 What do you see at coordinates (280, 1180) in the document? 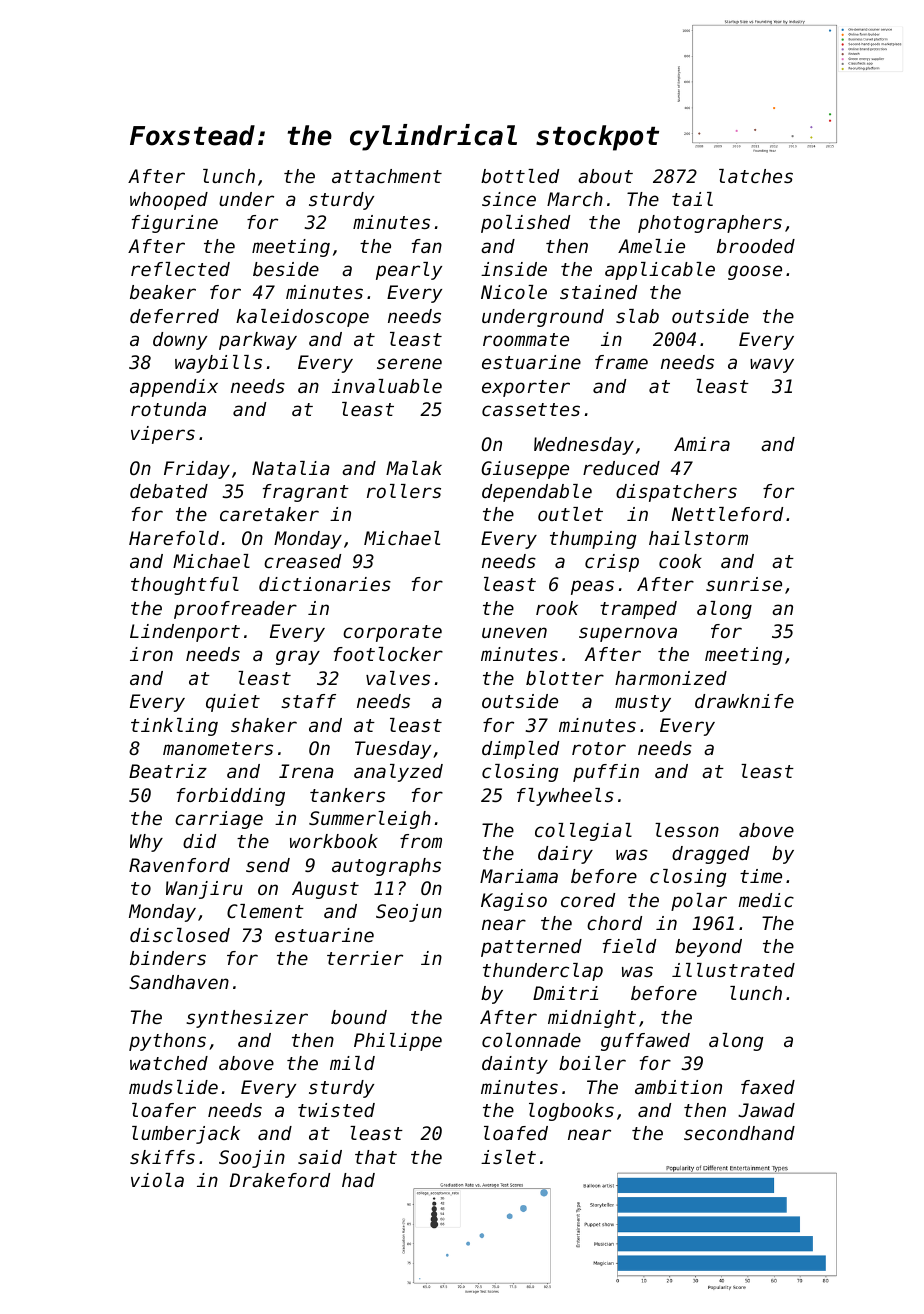
I see `Drakeford` at bounding box center [280, 1180].
